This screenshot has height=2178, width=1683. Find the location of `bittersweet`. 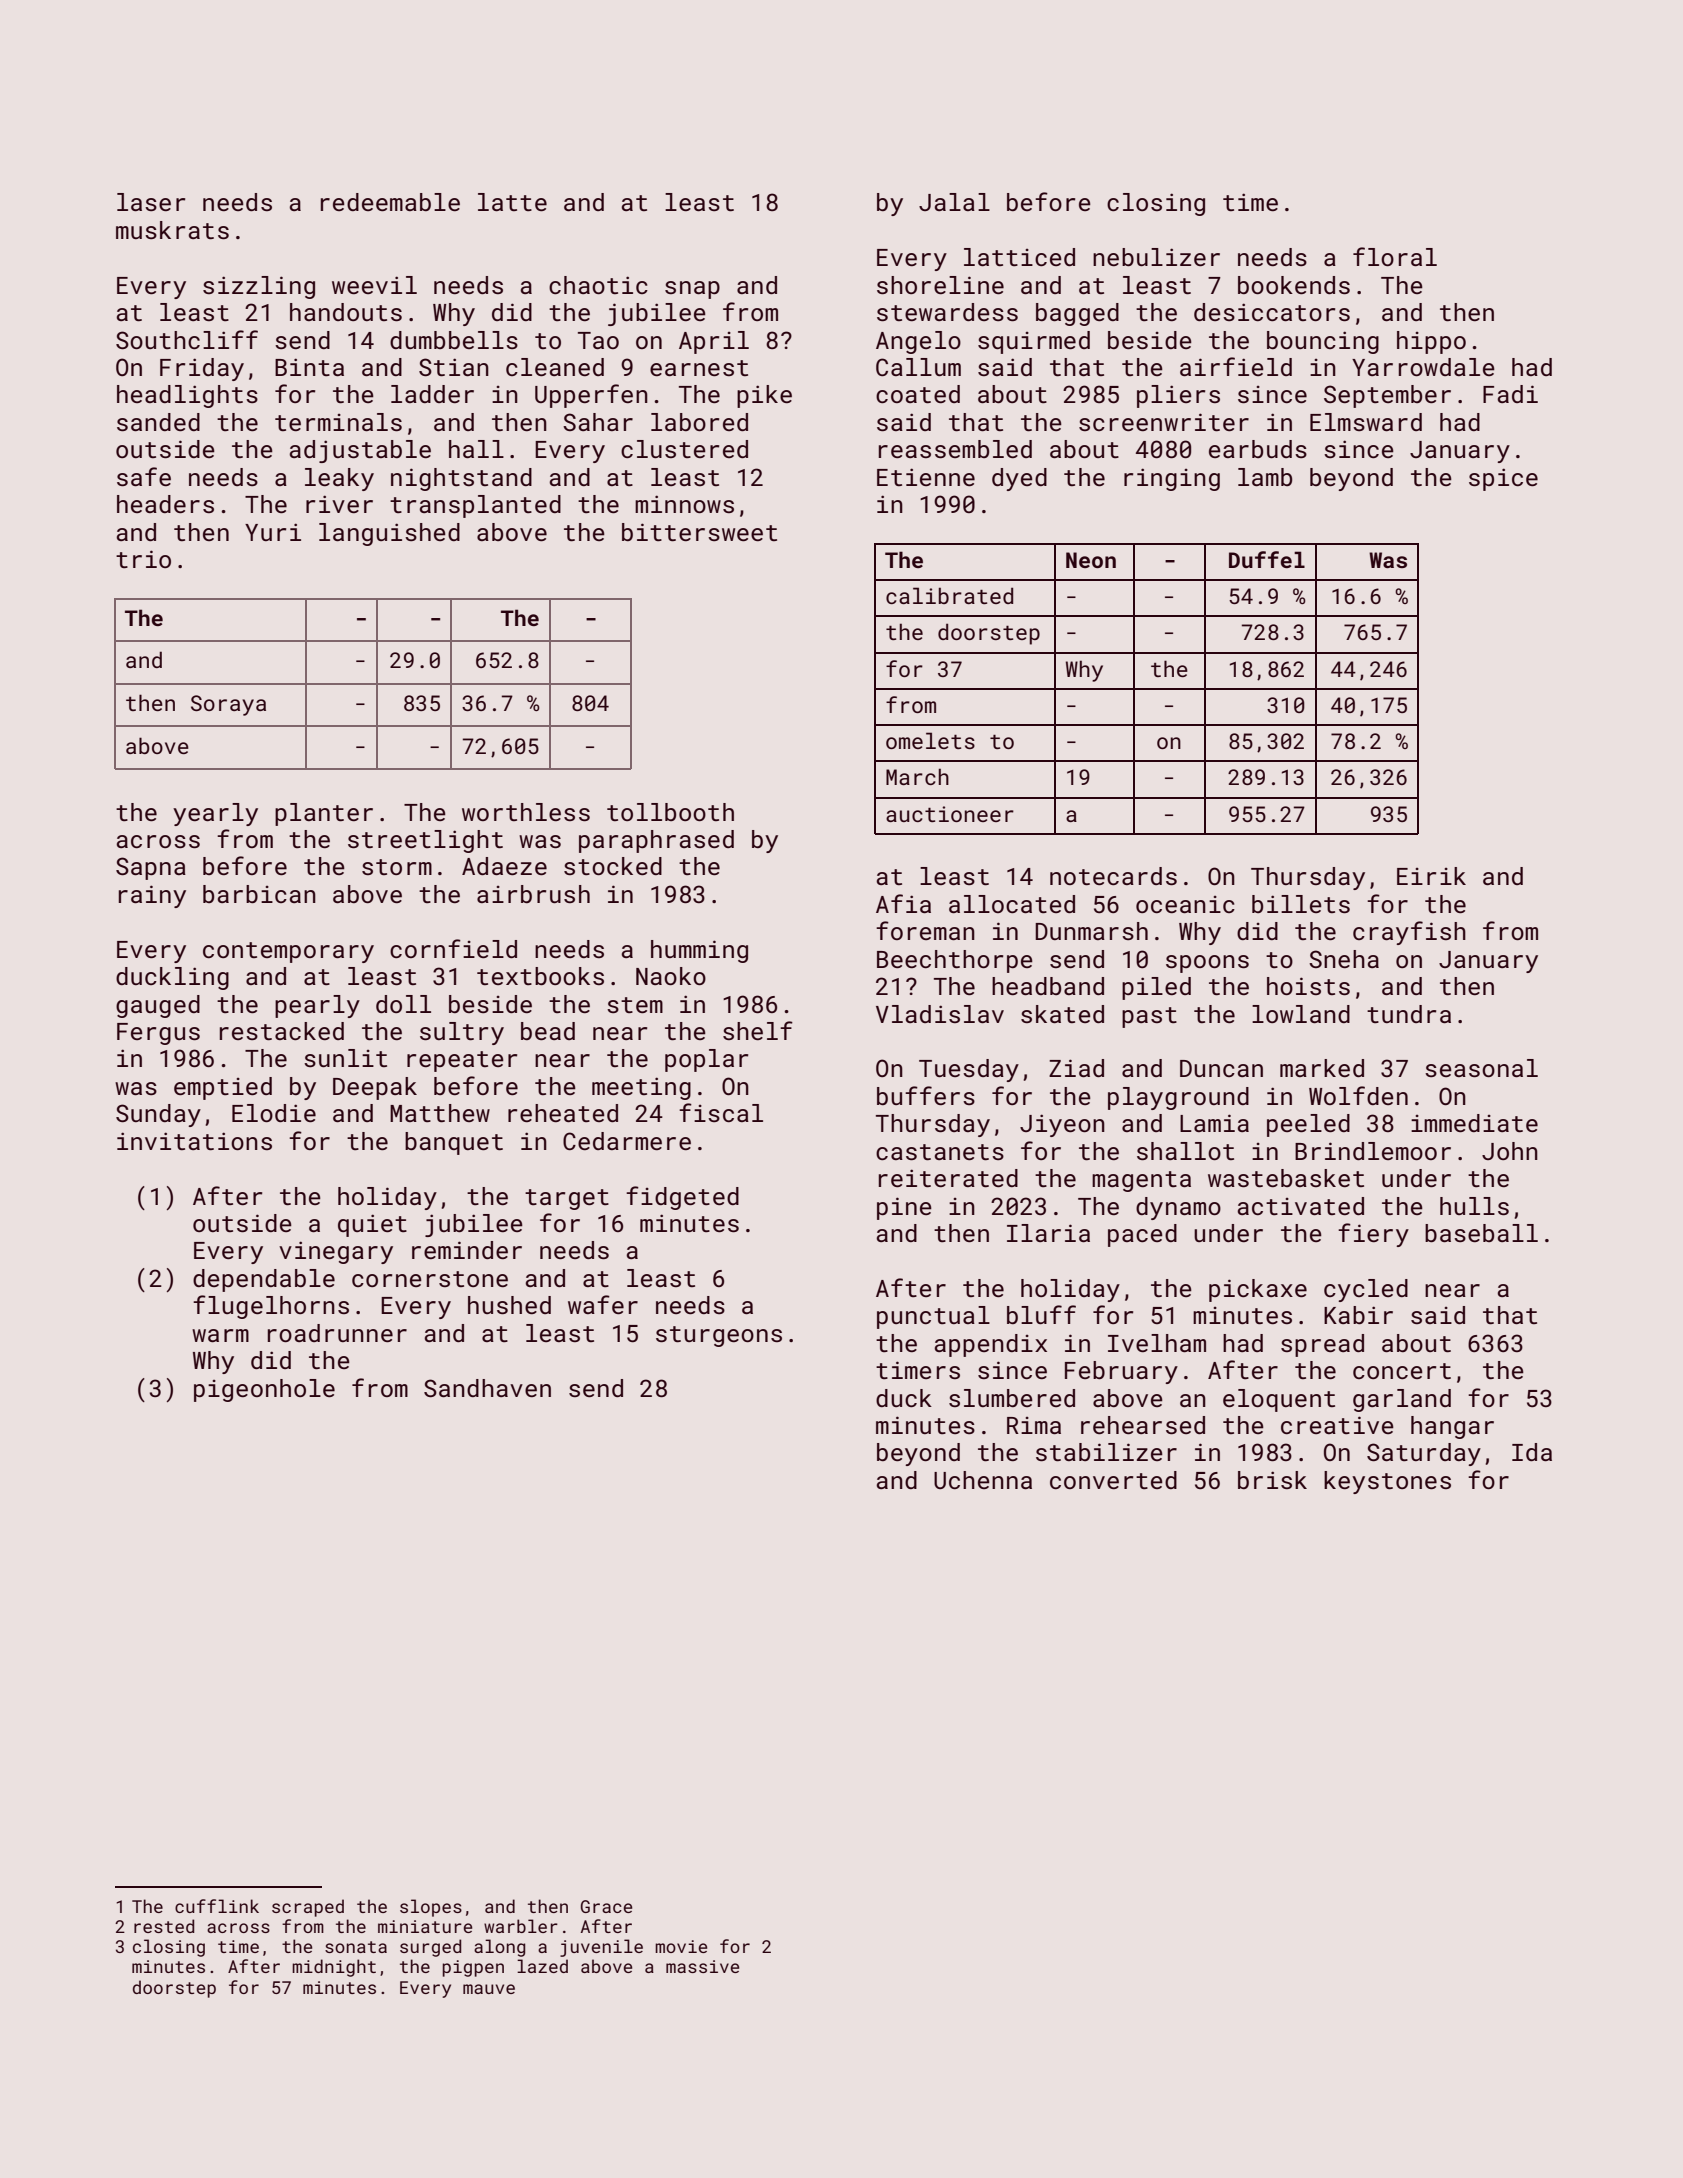

bittersweet is located at coordinates (699, 532).
